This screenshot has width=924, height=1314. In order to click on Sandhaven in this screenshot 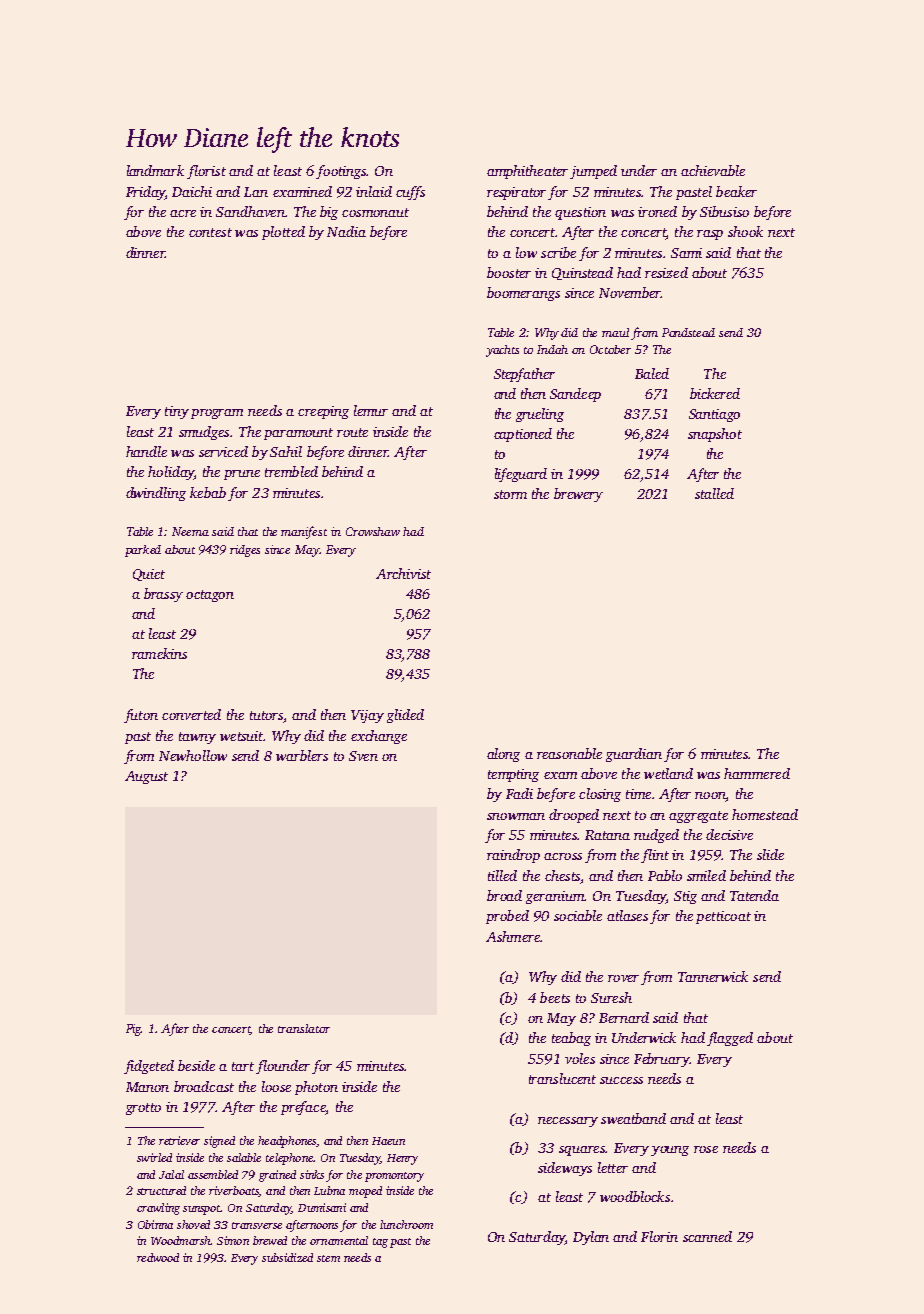, I will do `click(250, 211)`.
